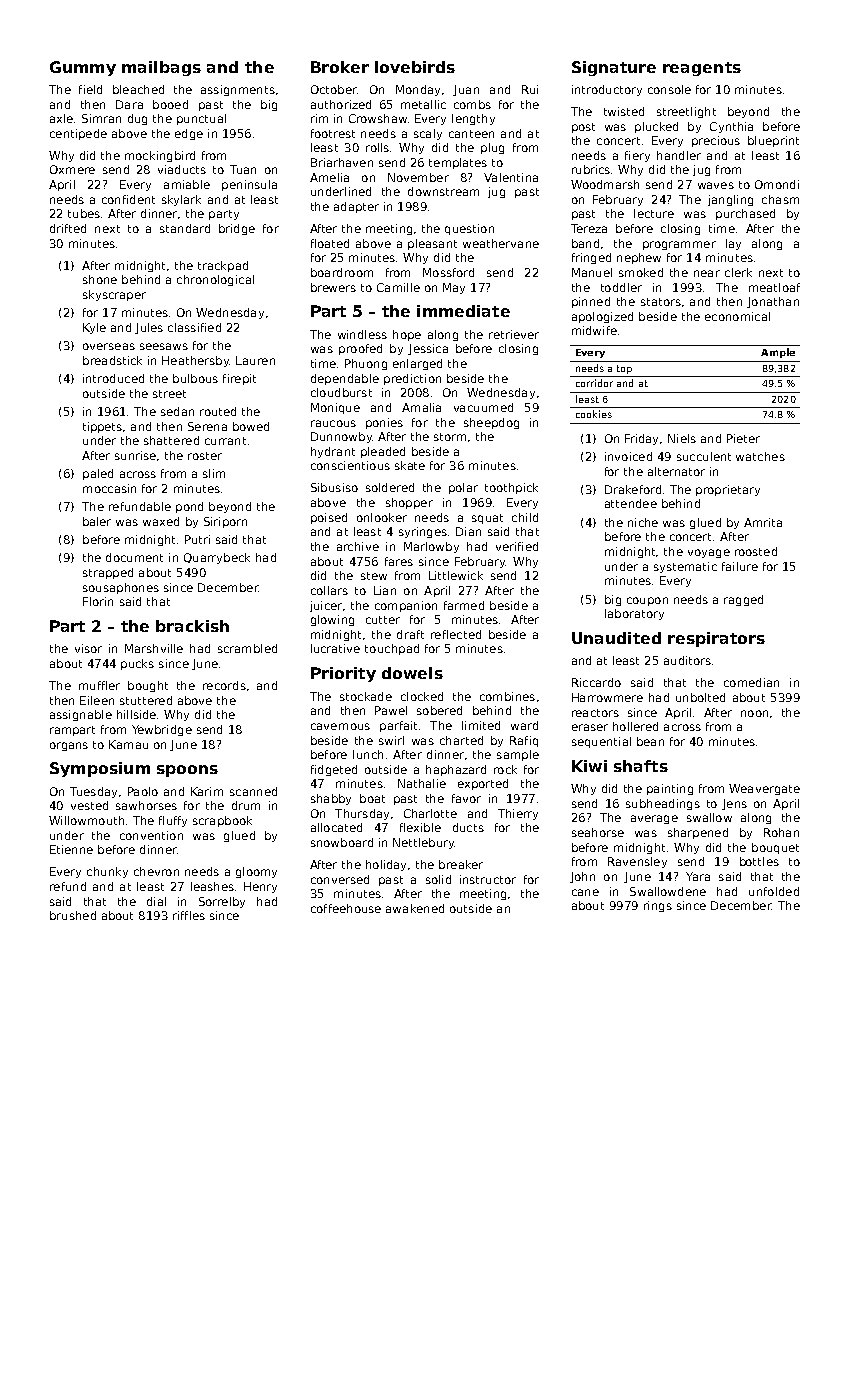  I want to click on Niels, so click(682, 438).
